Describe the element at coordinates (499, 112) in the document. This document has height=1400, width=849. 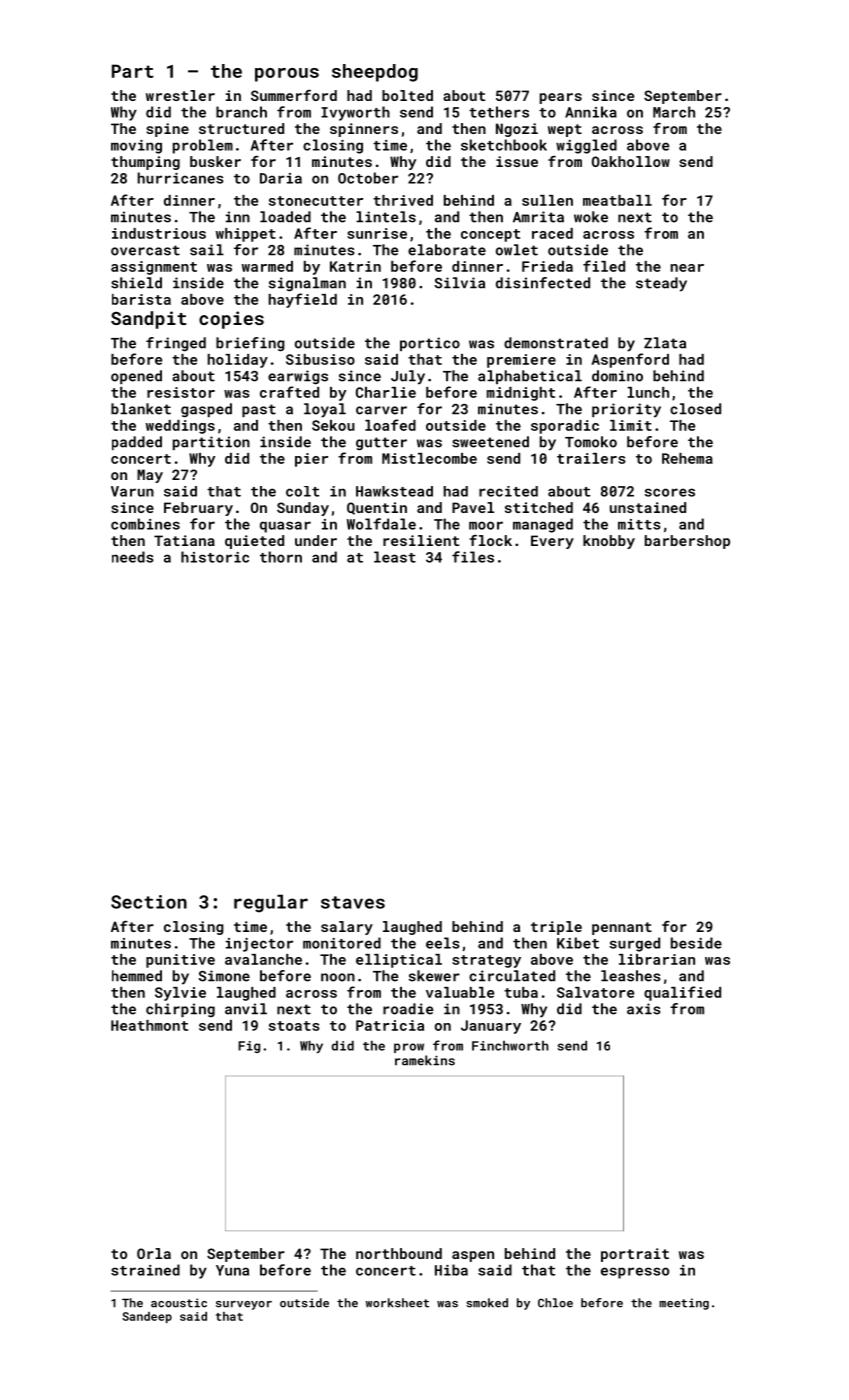
I see `tethers` at that location.
